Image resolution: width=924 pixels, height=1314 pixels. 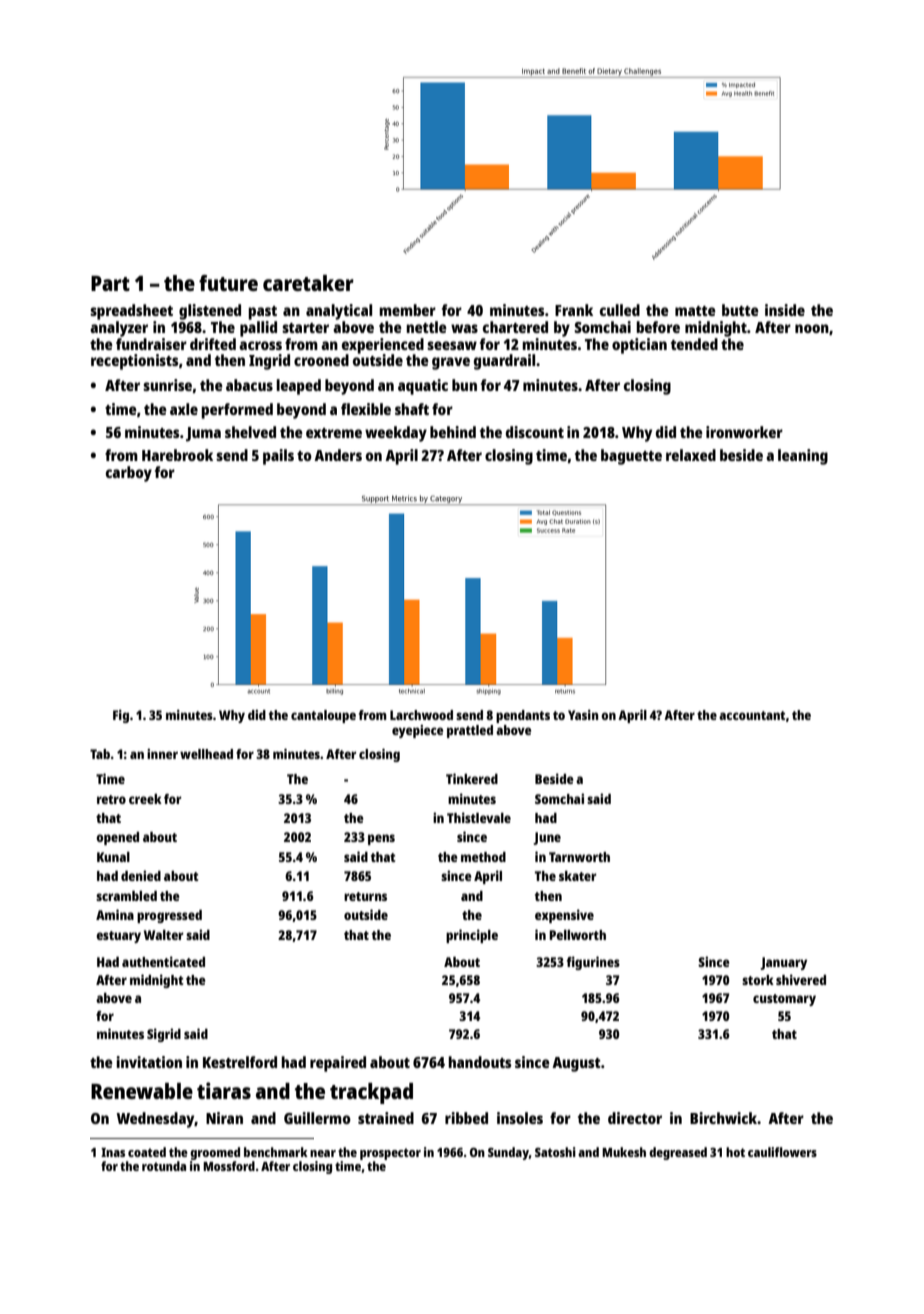 I want to click on retro, so click(x=111, y=799).
